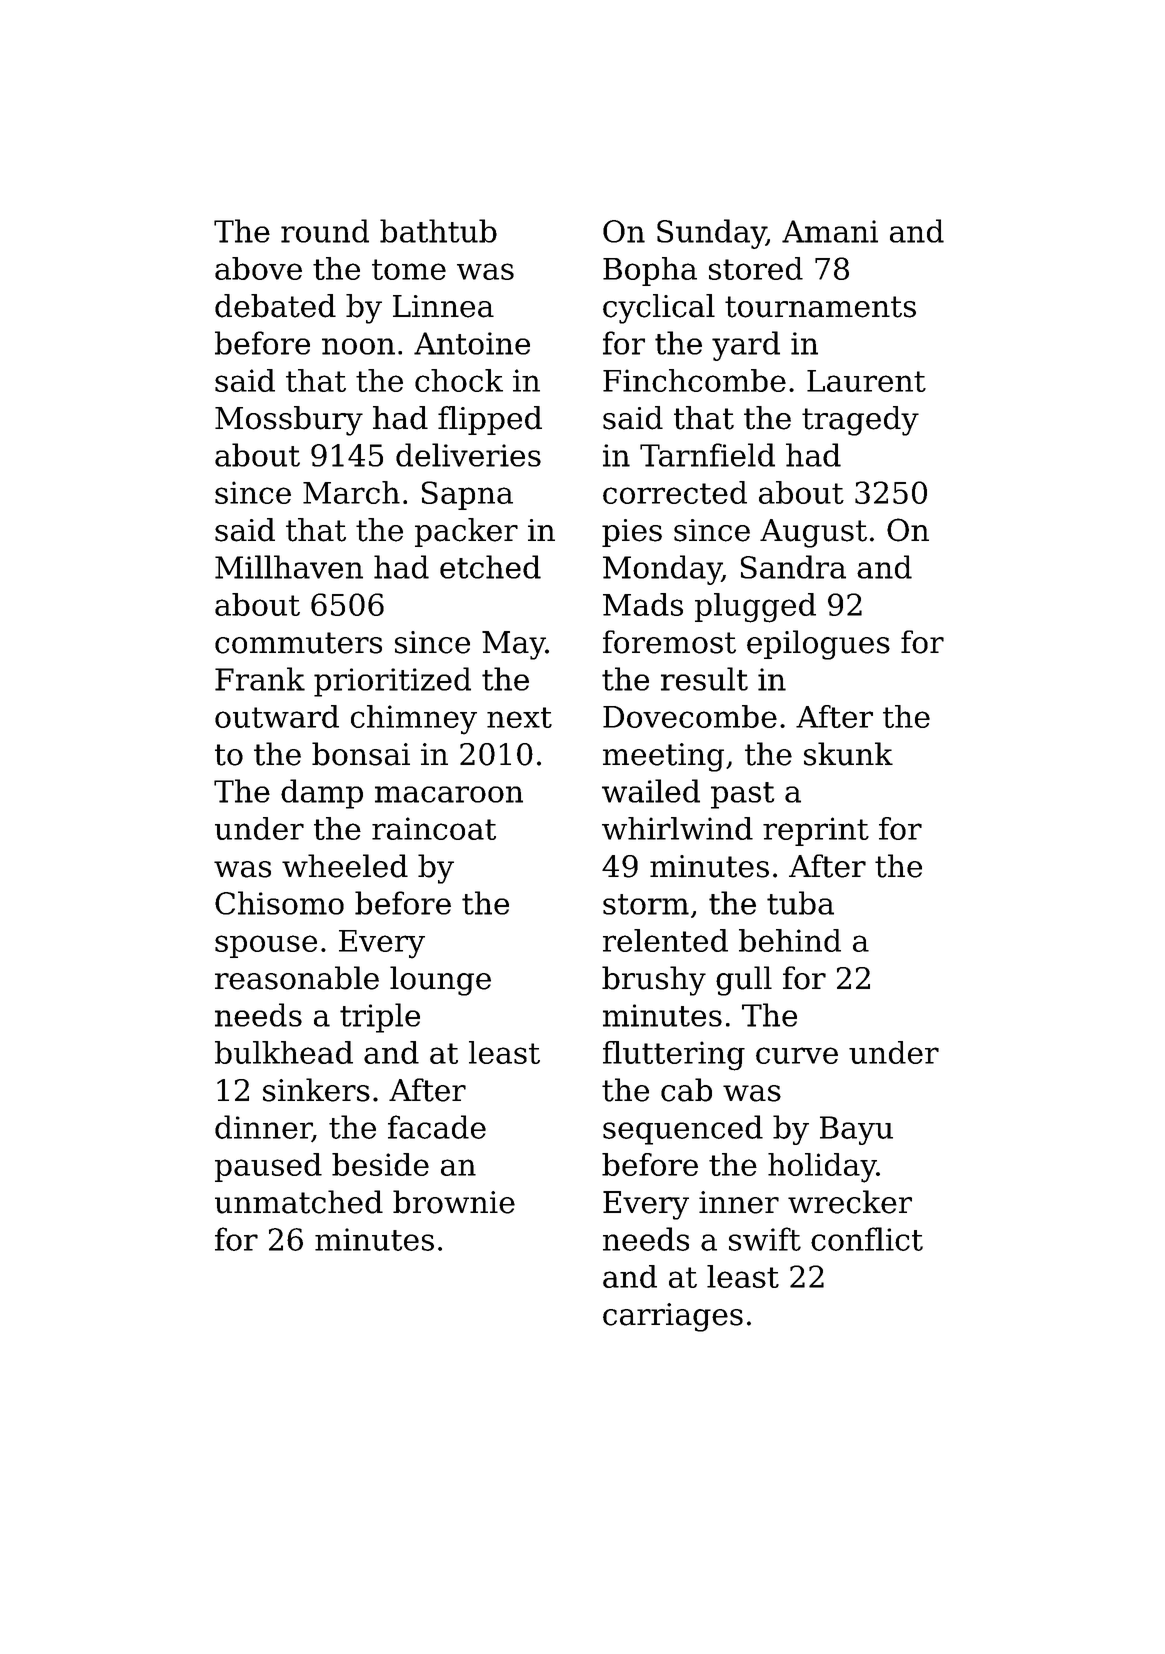 The image size is (1165, 1654). Describe the element at coordinates (322, 794) in the page. I see `damp` at that location.
